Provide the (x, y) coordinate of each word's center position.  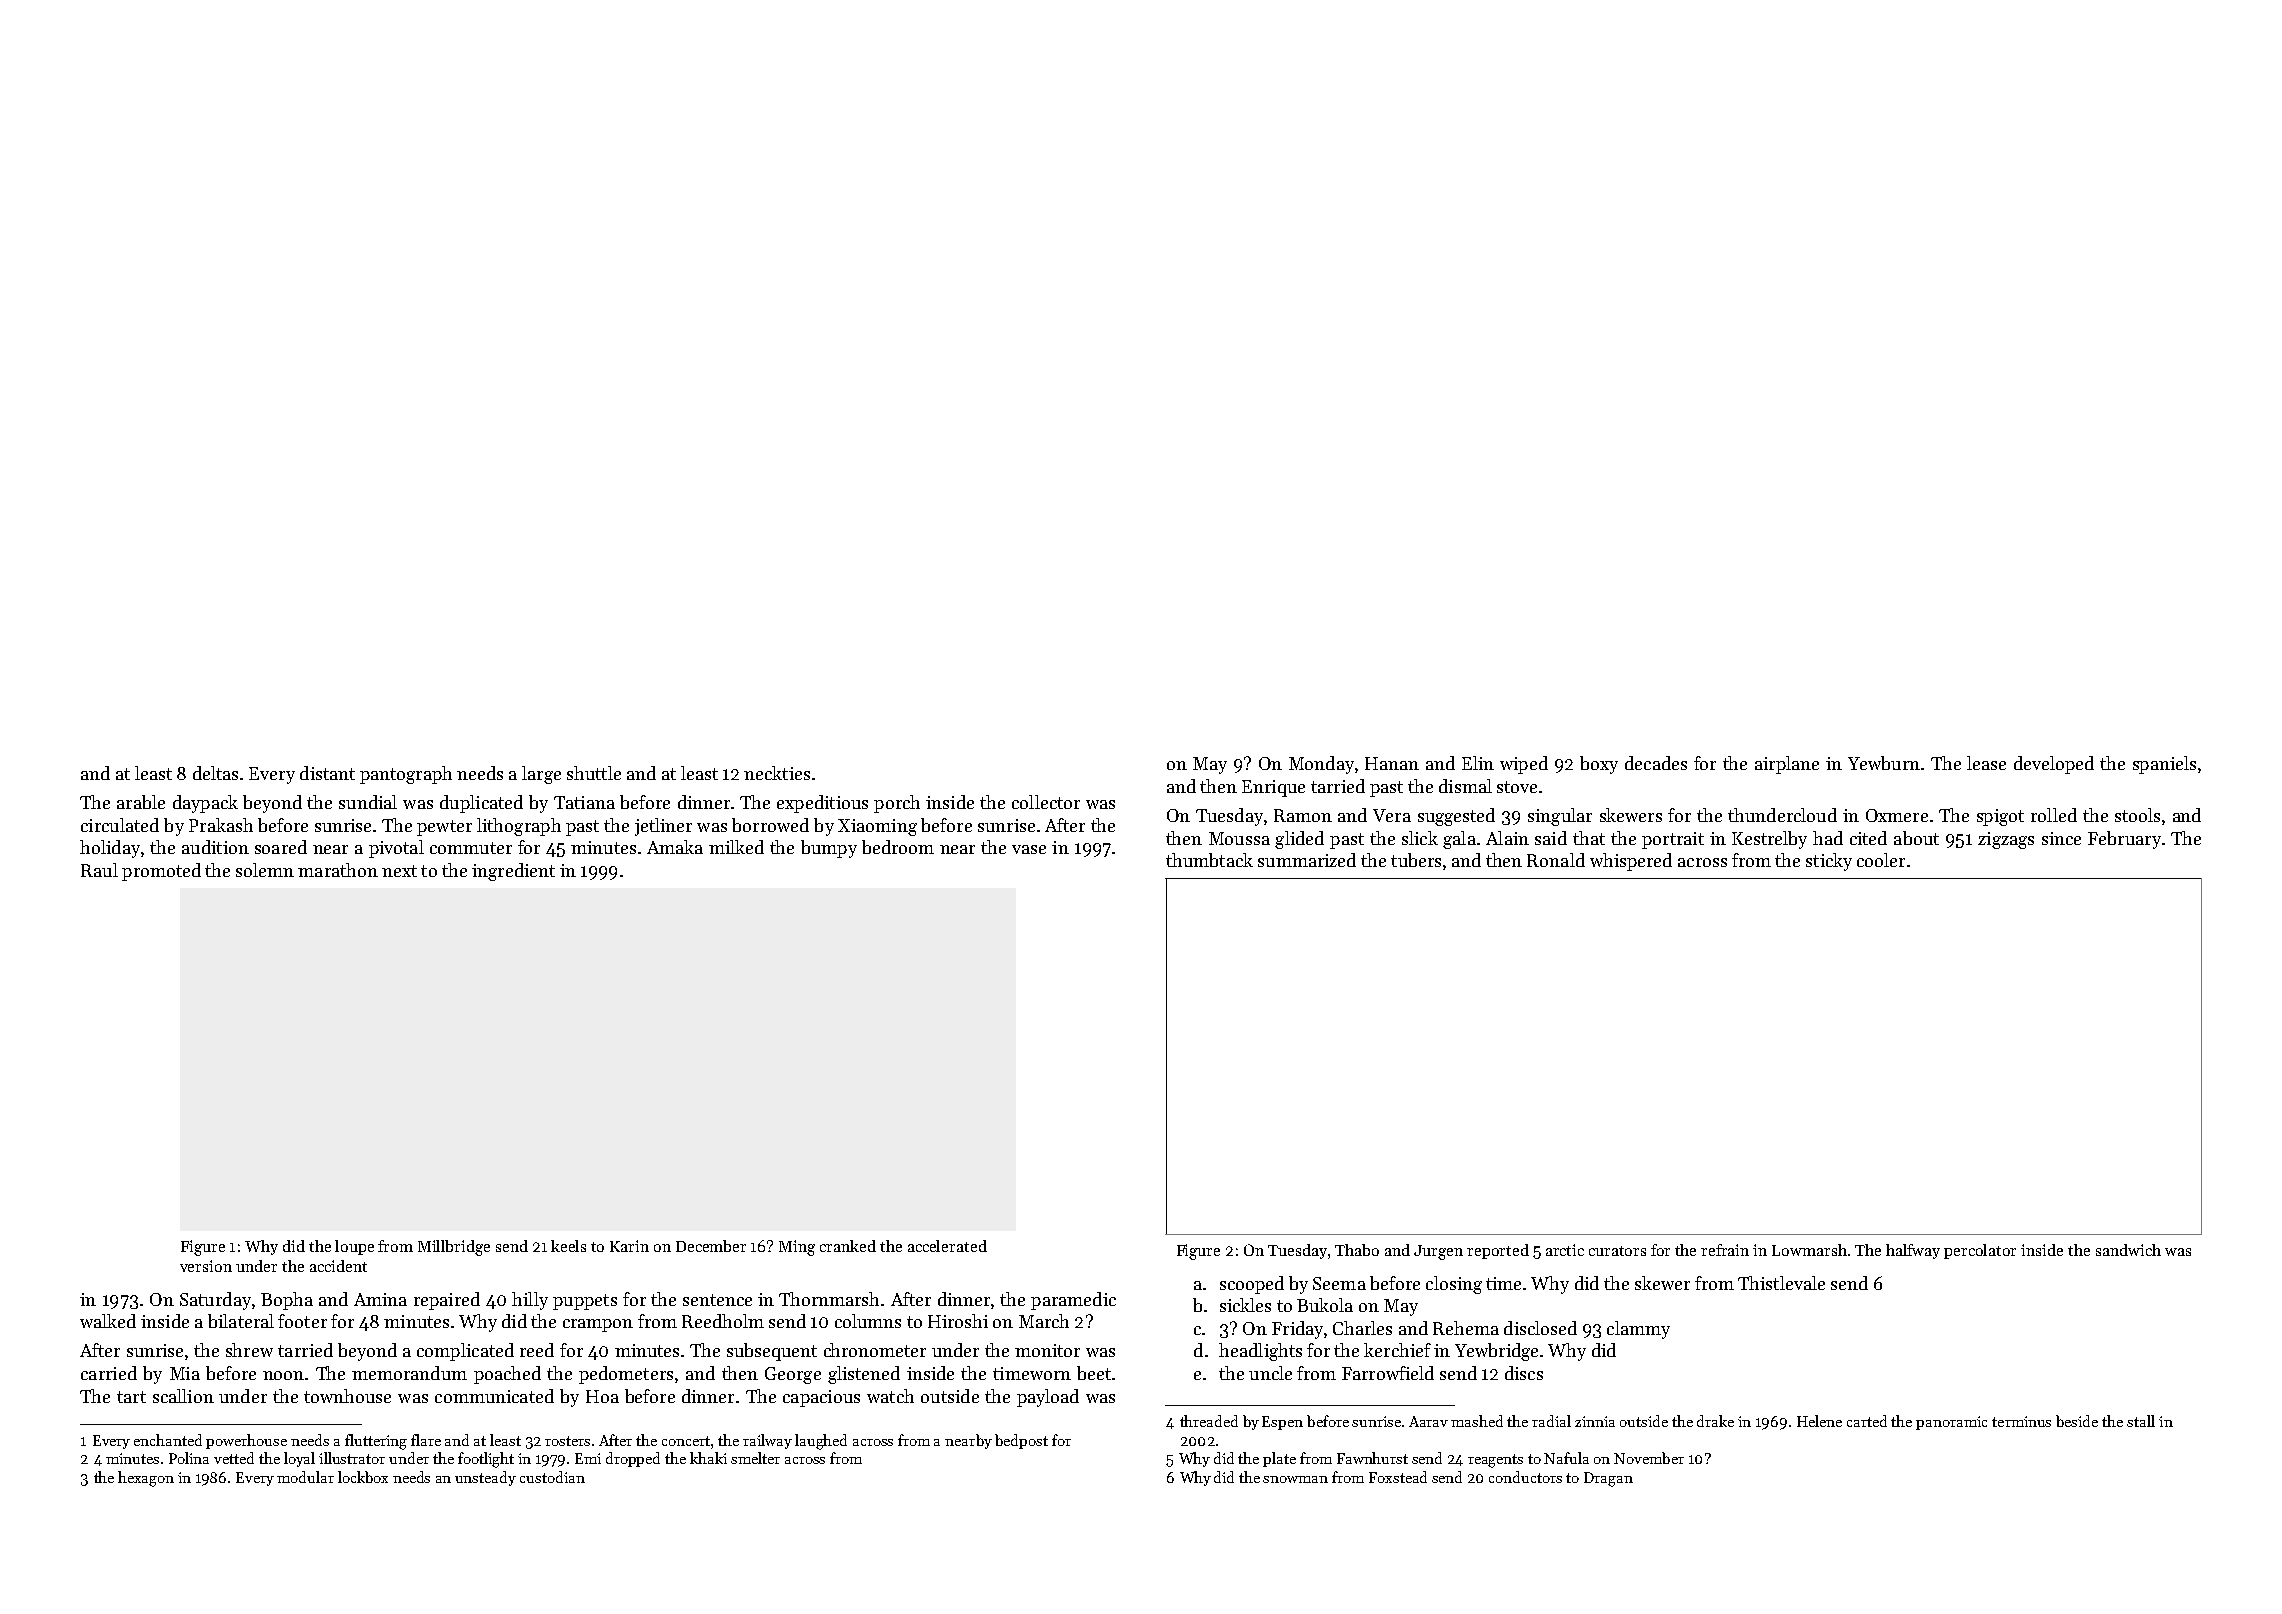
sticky (1829, 862)
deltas (215, 773)
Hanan (1392, 763)
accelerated (947, 1246)
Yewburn (1884, 763)
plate (1279, 1459)
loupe (354, 1247)
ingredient (513, 872)
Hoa (602, 1396)
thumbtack (1209, 860)
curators (1617, 1251)
